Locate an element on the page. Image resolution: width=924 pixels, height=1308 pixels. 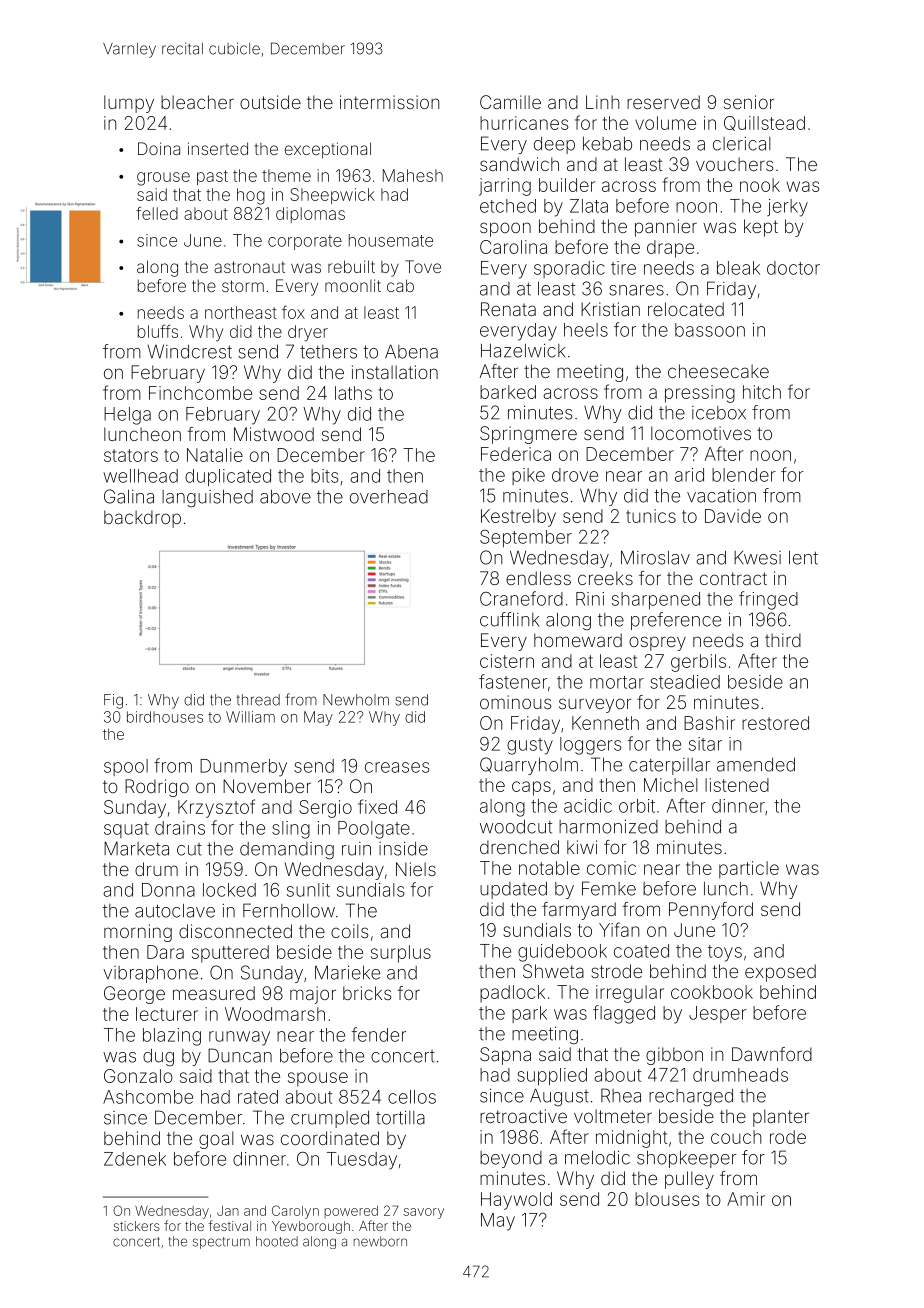
Amir is located at coordinates (746, 1199).
